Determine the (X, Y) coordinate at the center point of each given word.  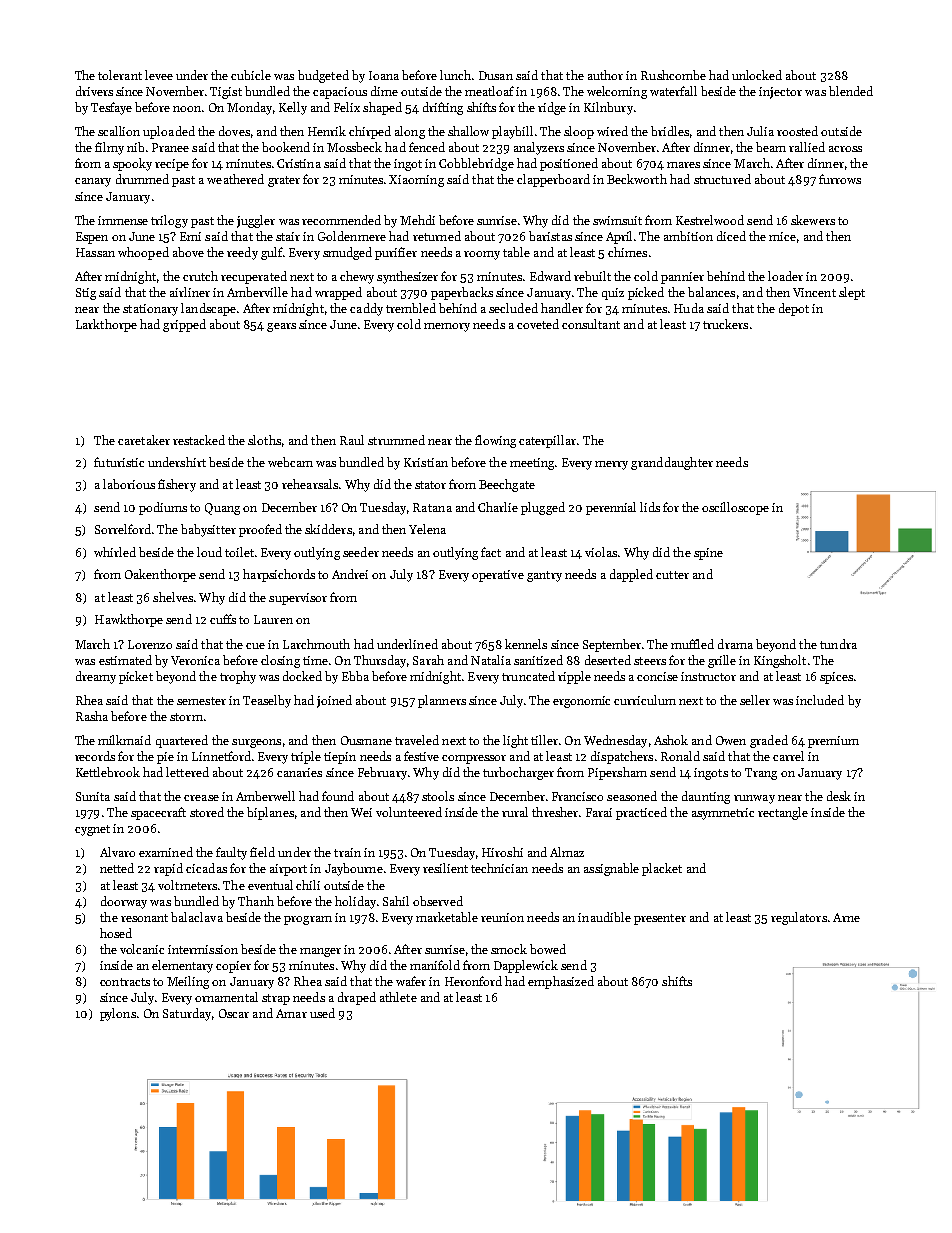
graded (769, 741)
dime (384, 91)
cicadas (206, 868)
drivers (94, 91)
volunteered (409, 812)
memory (447, 327)
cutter (672, 575)
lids (650, 507)
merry (611, 465)
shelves (173, 597)
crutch (200, 276)
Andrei (350, 574)
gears (281, 327)
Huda (689, 308)
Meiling (188, 982)
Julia (760, 131)
